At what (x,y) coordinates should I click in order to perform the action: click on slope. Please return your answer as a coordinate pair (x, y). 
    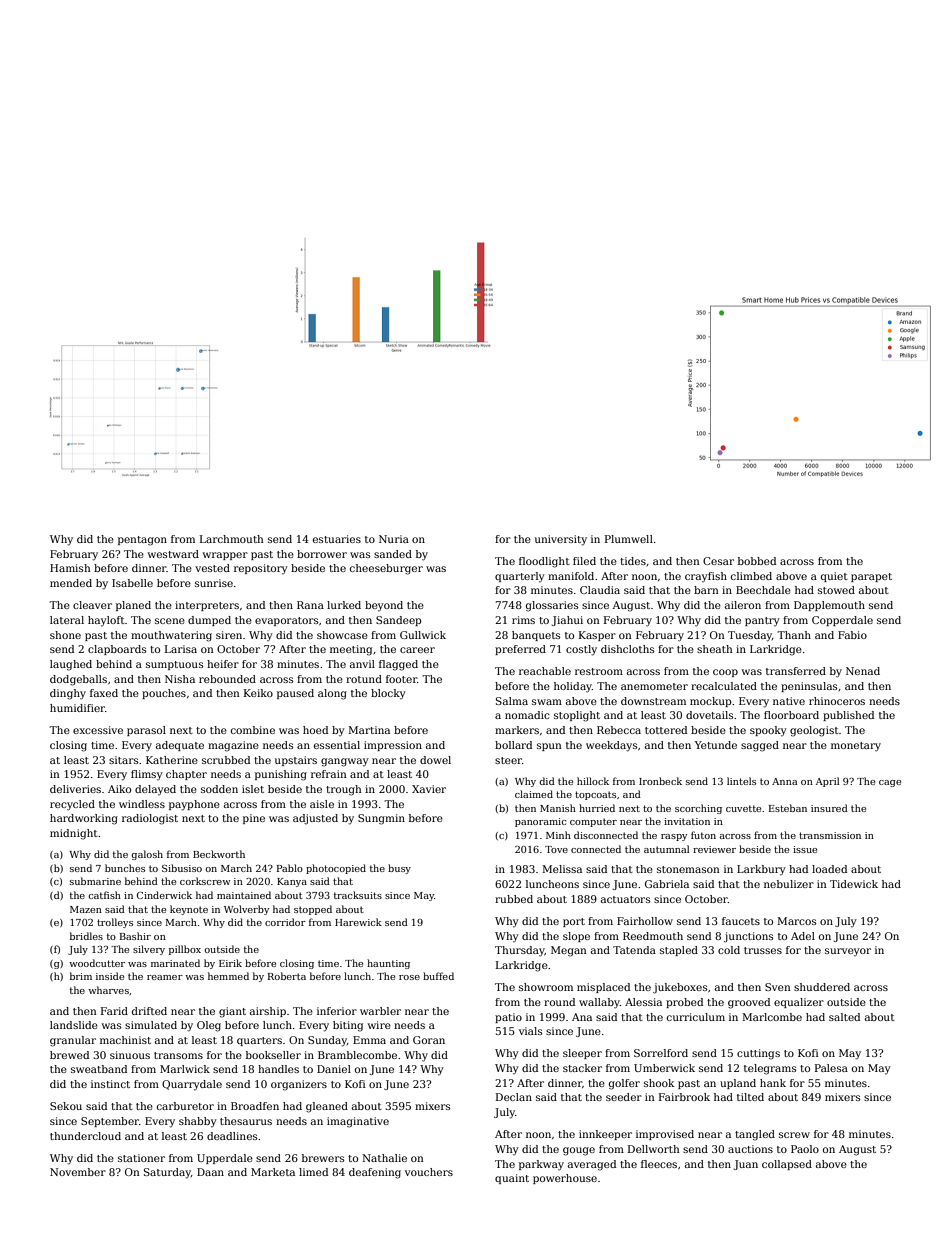
    Looking at the image, I should click on (576, 937).
